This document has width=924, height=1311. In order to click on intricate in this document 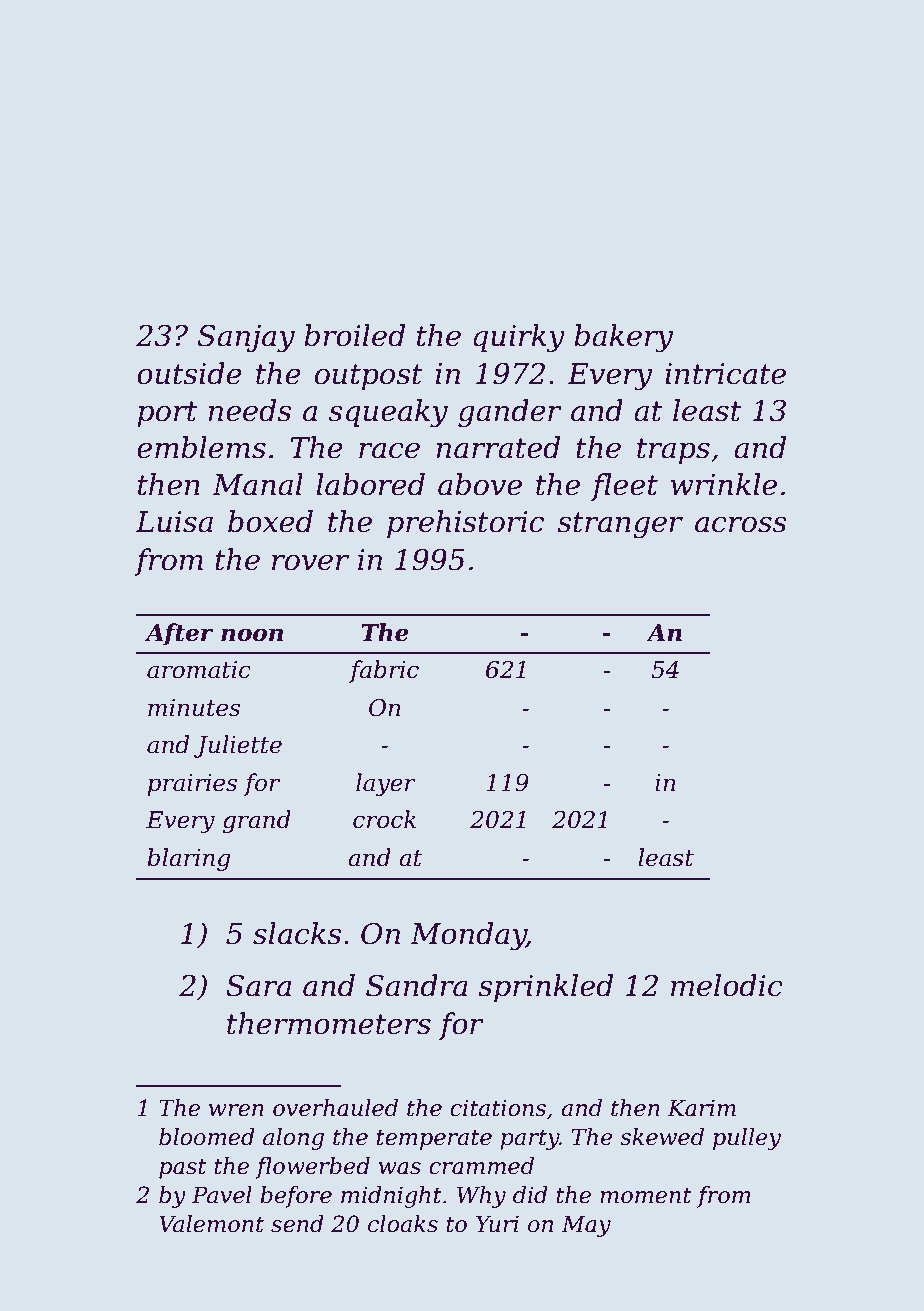, I will do `click(725, 374)`.
